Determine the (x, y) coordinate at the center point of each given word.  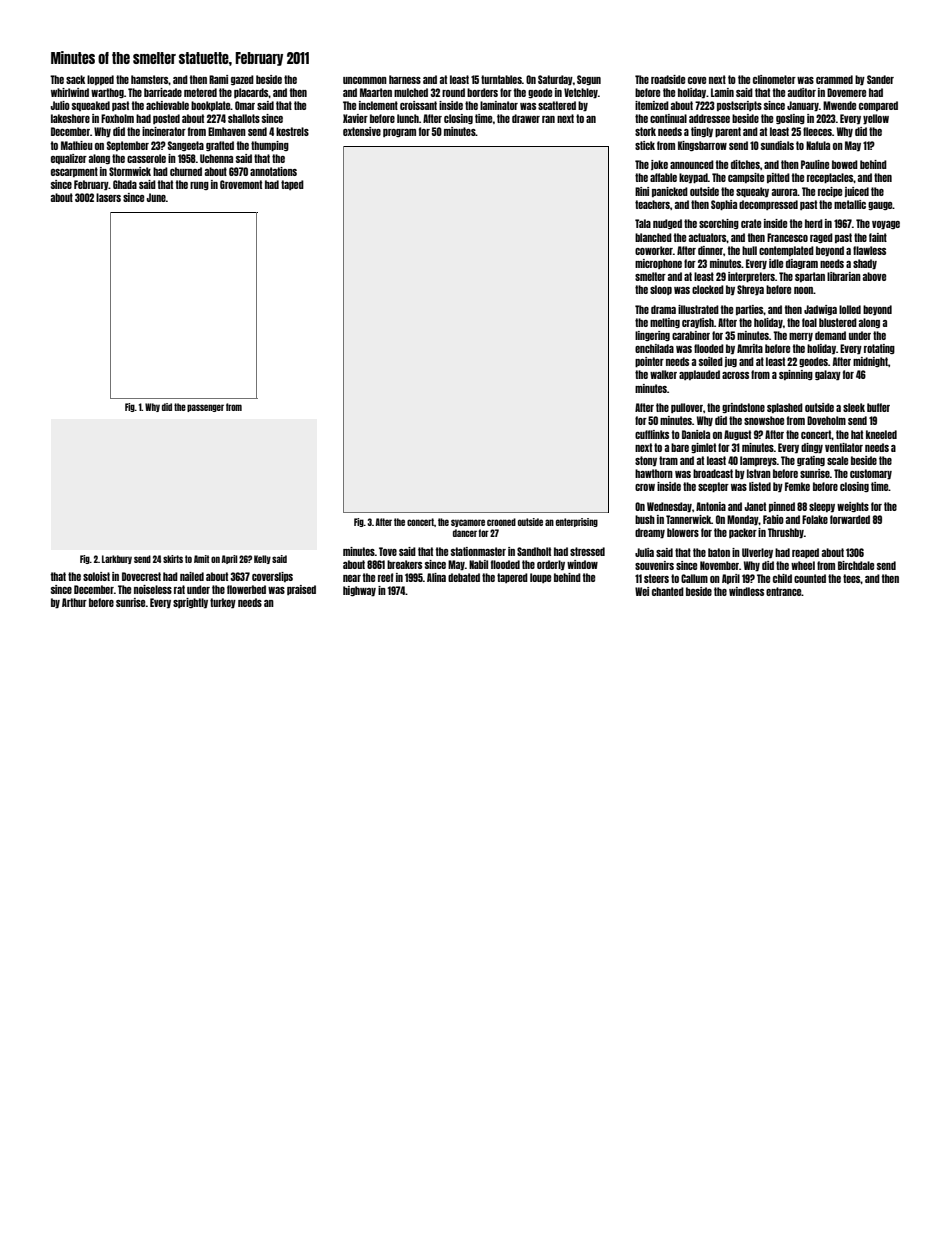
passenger (205, 408)
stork (645, 131)
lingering (652, 336)
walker (663, 374)
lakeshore (70, 118)
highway (359, 591)
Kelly (262, 559)
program (399, 133)
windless (746, 591)
